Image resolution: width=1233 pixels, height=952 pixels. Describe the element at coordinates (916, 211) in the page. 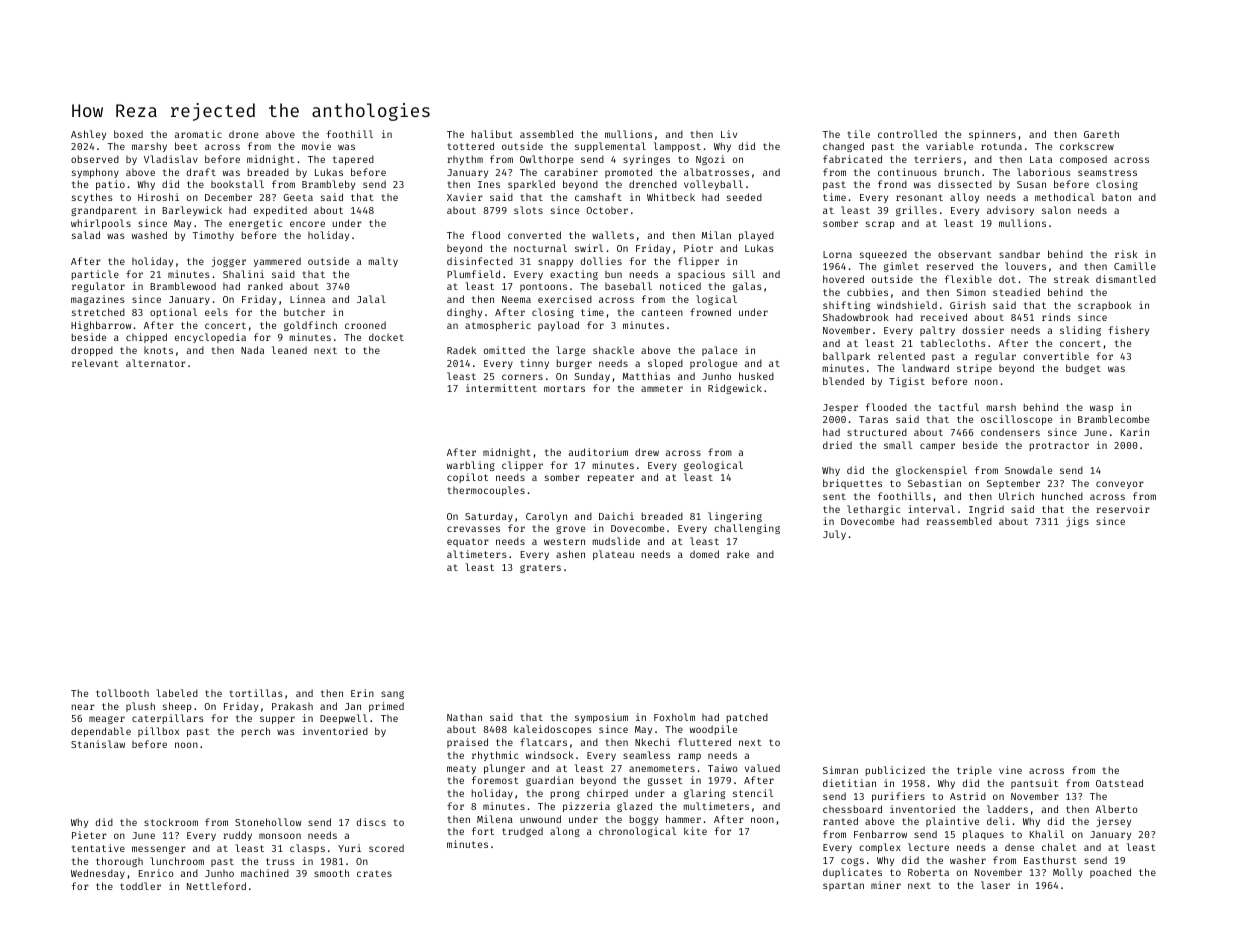

I see `grilles` at that location.
